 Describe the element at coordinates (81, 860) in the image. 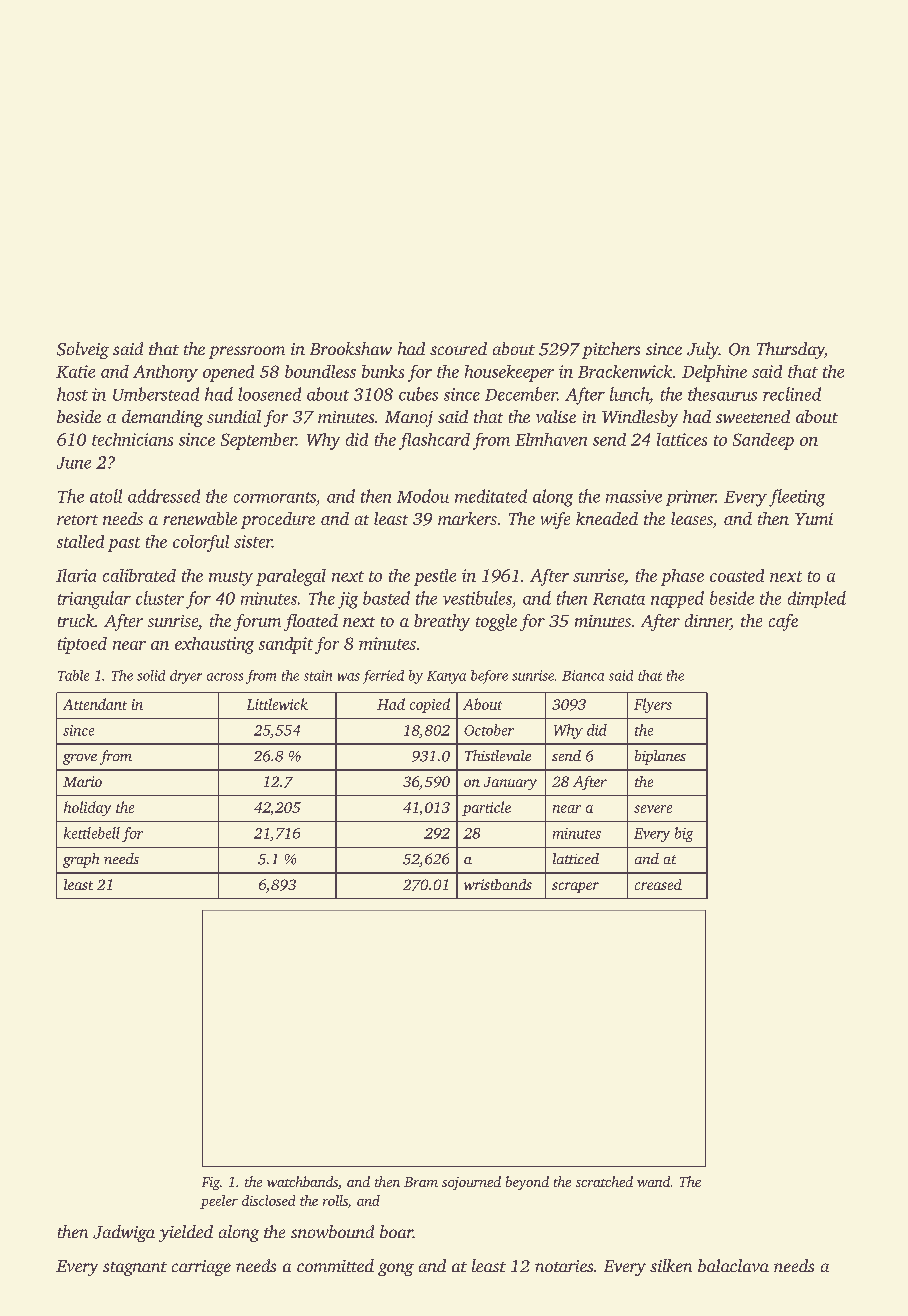

I see `graph` at that location.
